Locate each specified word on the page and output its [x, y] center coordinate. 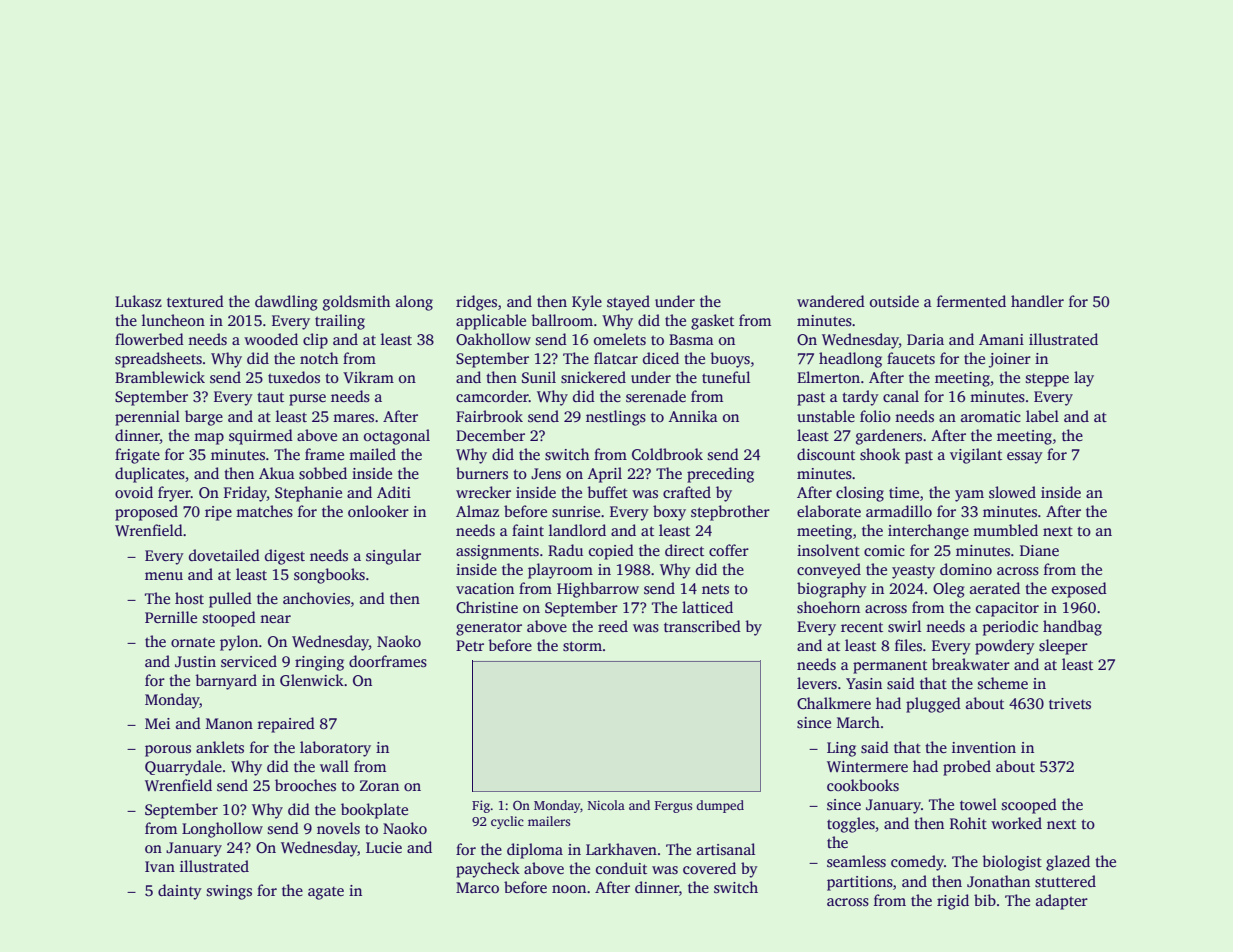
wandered [831, 301]
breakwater [971, 664]
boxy [669, 513]
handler [1037, 301]
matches [264, 511]
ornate [193, 642]
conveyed [829, 571]
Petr [470, 645]
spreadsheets [158, 360]
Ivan [160, 866]
